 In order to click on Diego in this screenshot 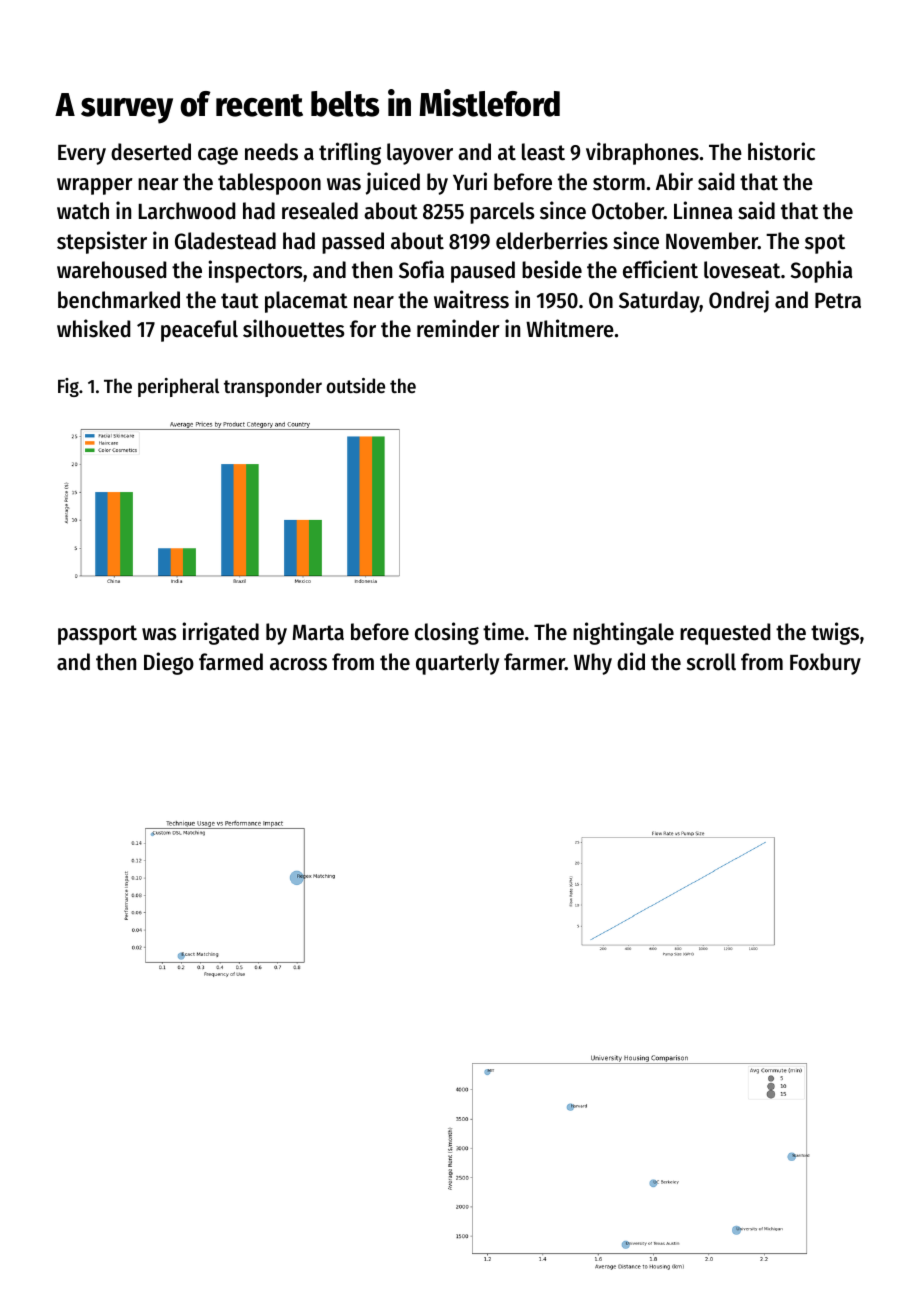, I will do `click(169, 663)`.
